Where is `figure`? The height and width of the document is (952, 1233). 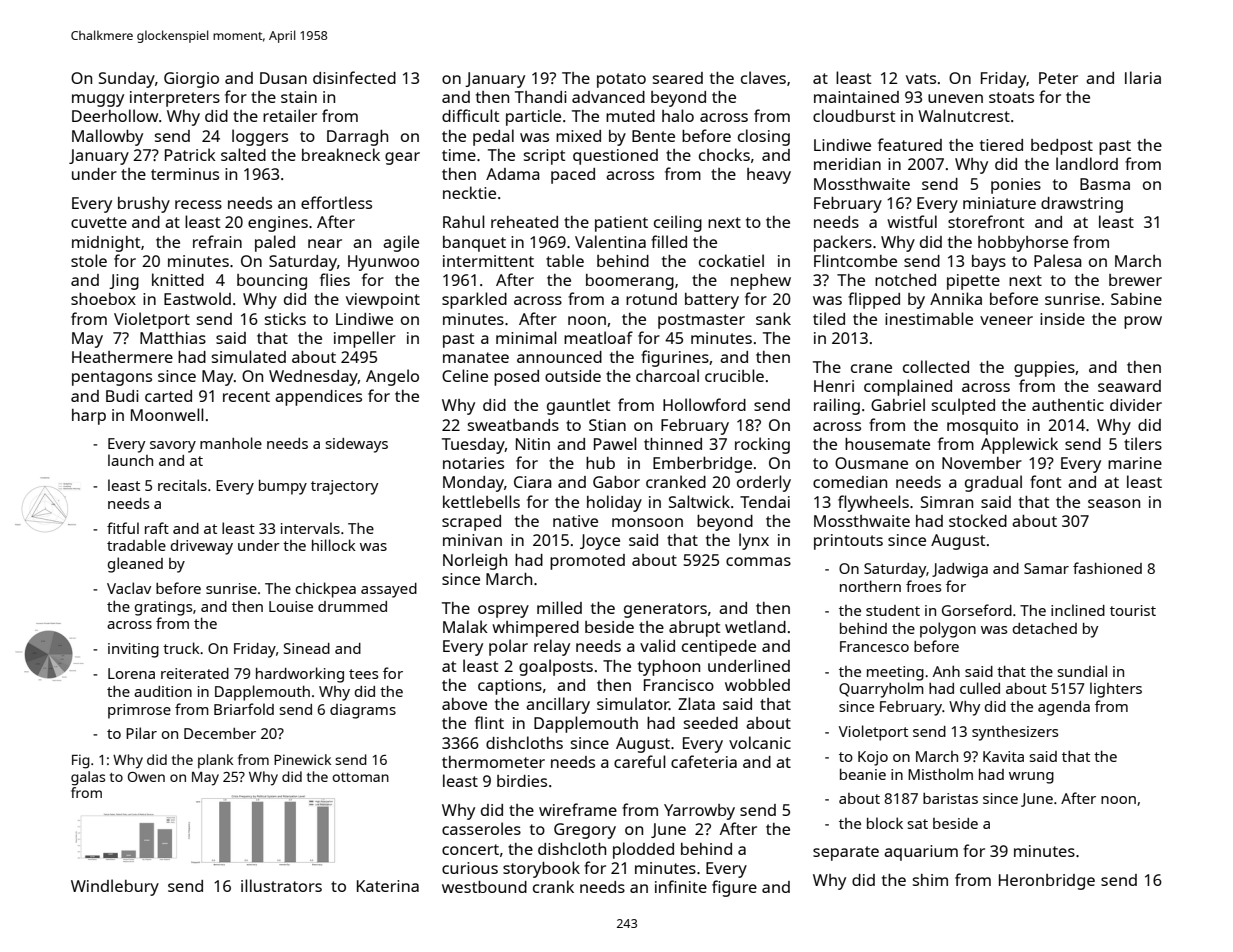 figure is located at coordinates (734, 888).
